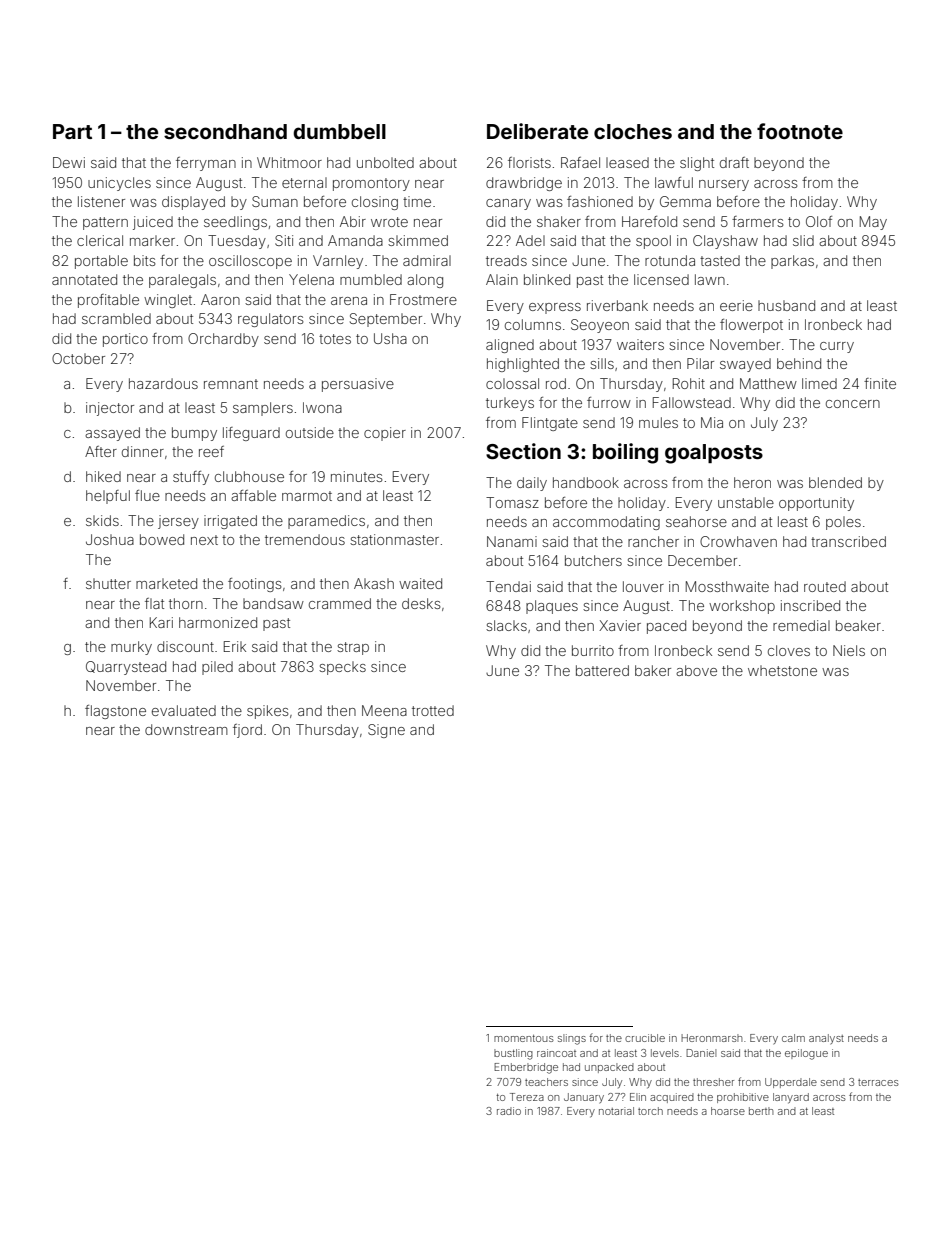 This screenshot has width=952, height=1233. What do you see at coordinates (206, 164) in the screenshot?
I see `ferryman` at bounding box center [206, 164].
